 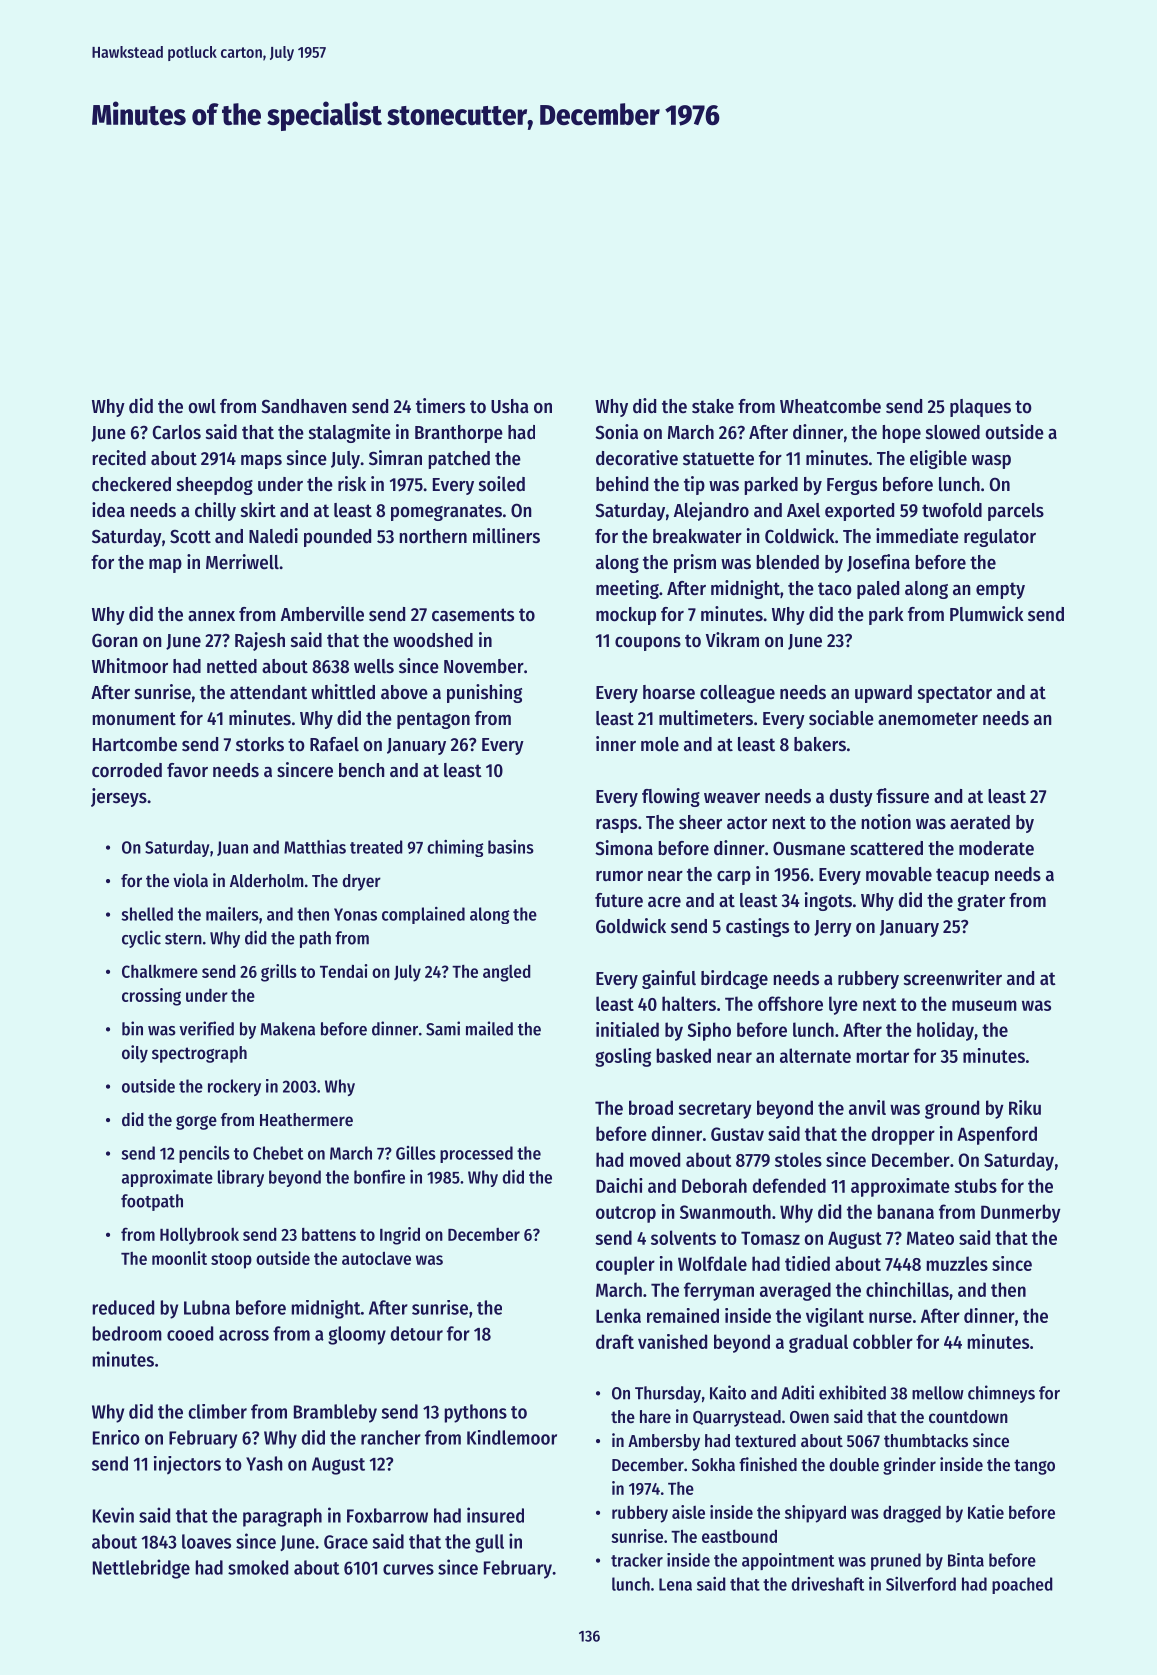 I want to click on smoked, so click(x=258, y=1567).
